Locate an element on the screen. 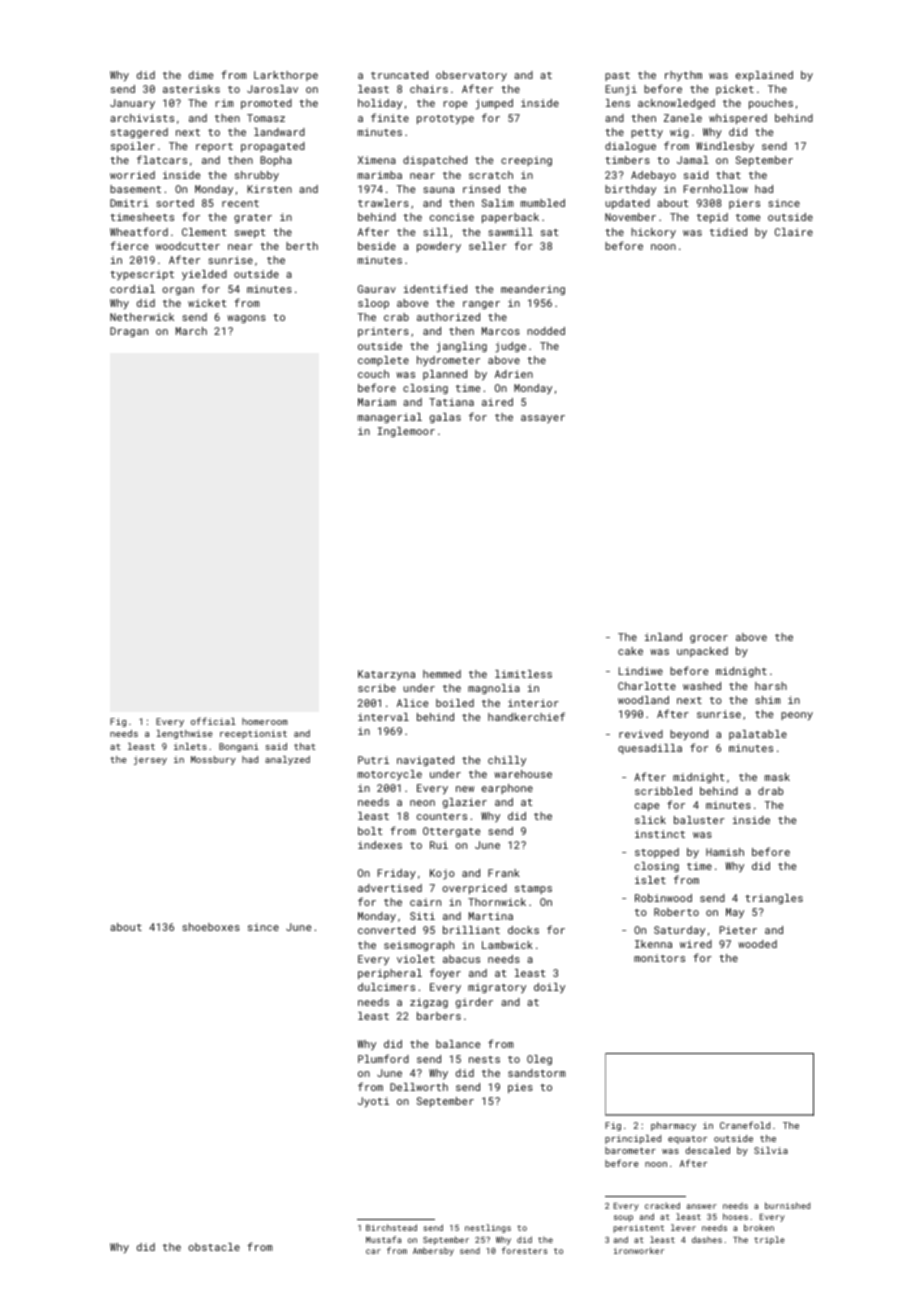 The width and height of the screenshot is (924, 1308). homeroom is located at coordinates (265, 721).
